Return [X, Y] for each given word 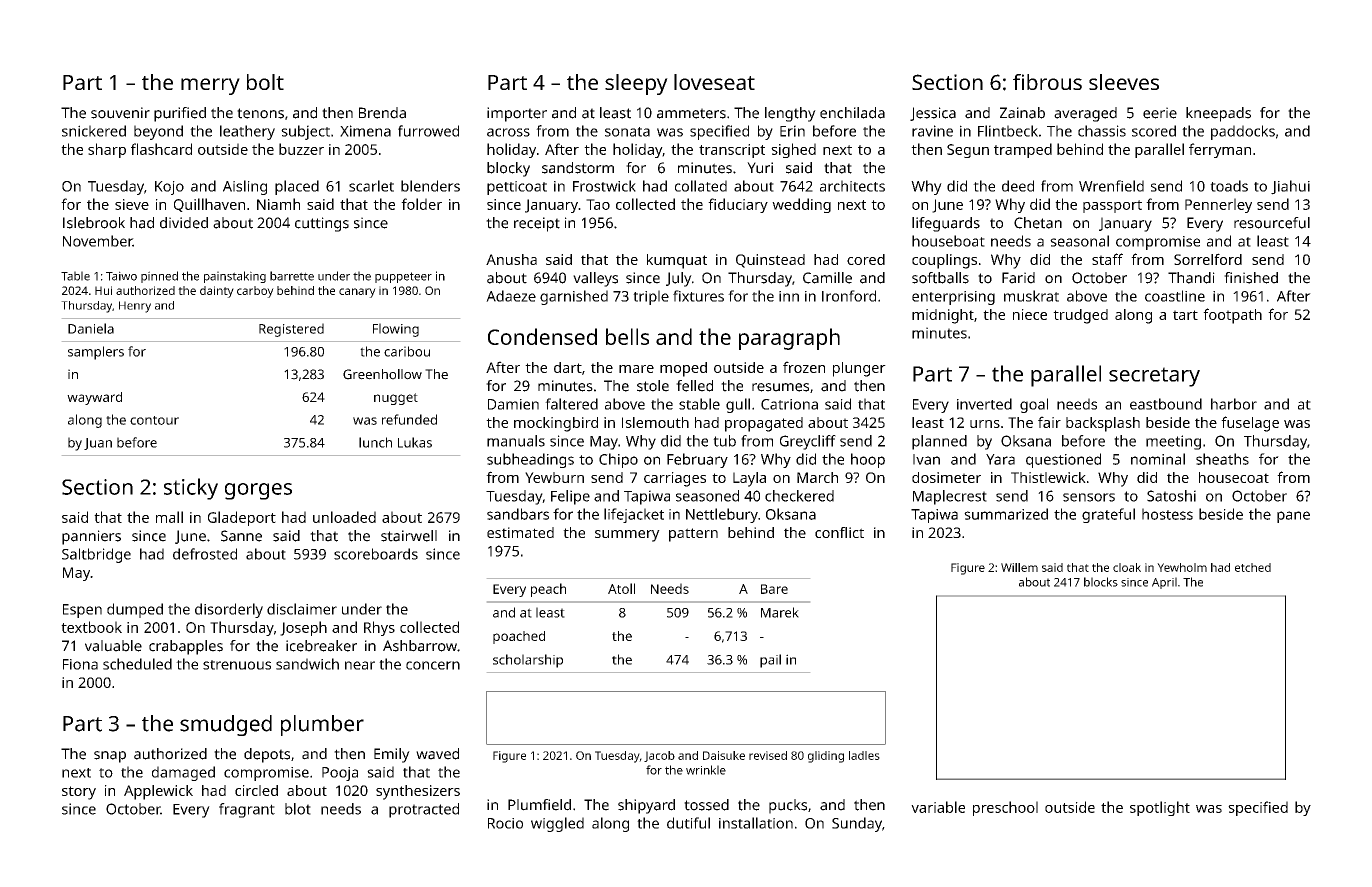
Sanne [241, 536]
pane [1293, 517]
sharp [107, 150]
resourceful [1272, 223]
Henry [135, 307]
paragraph [789, 339]
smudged [226, 725]
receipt [537, 224]
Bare [774, 589]
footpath [1232, 316]
